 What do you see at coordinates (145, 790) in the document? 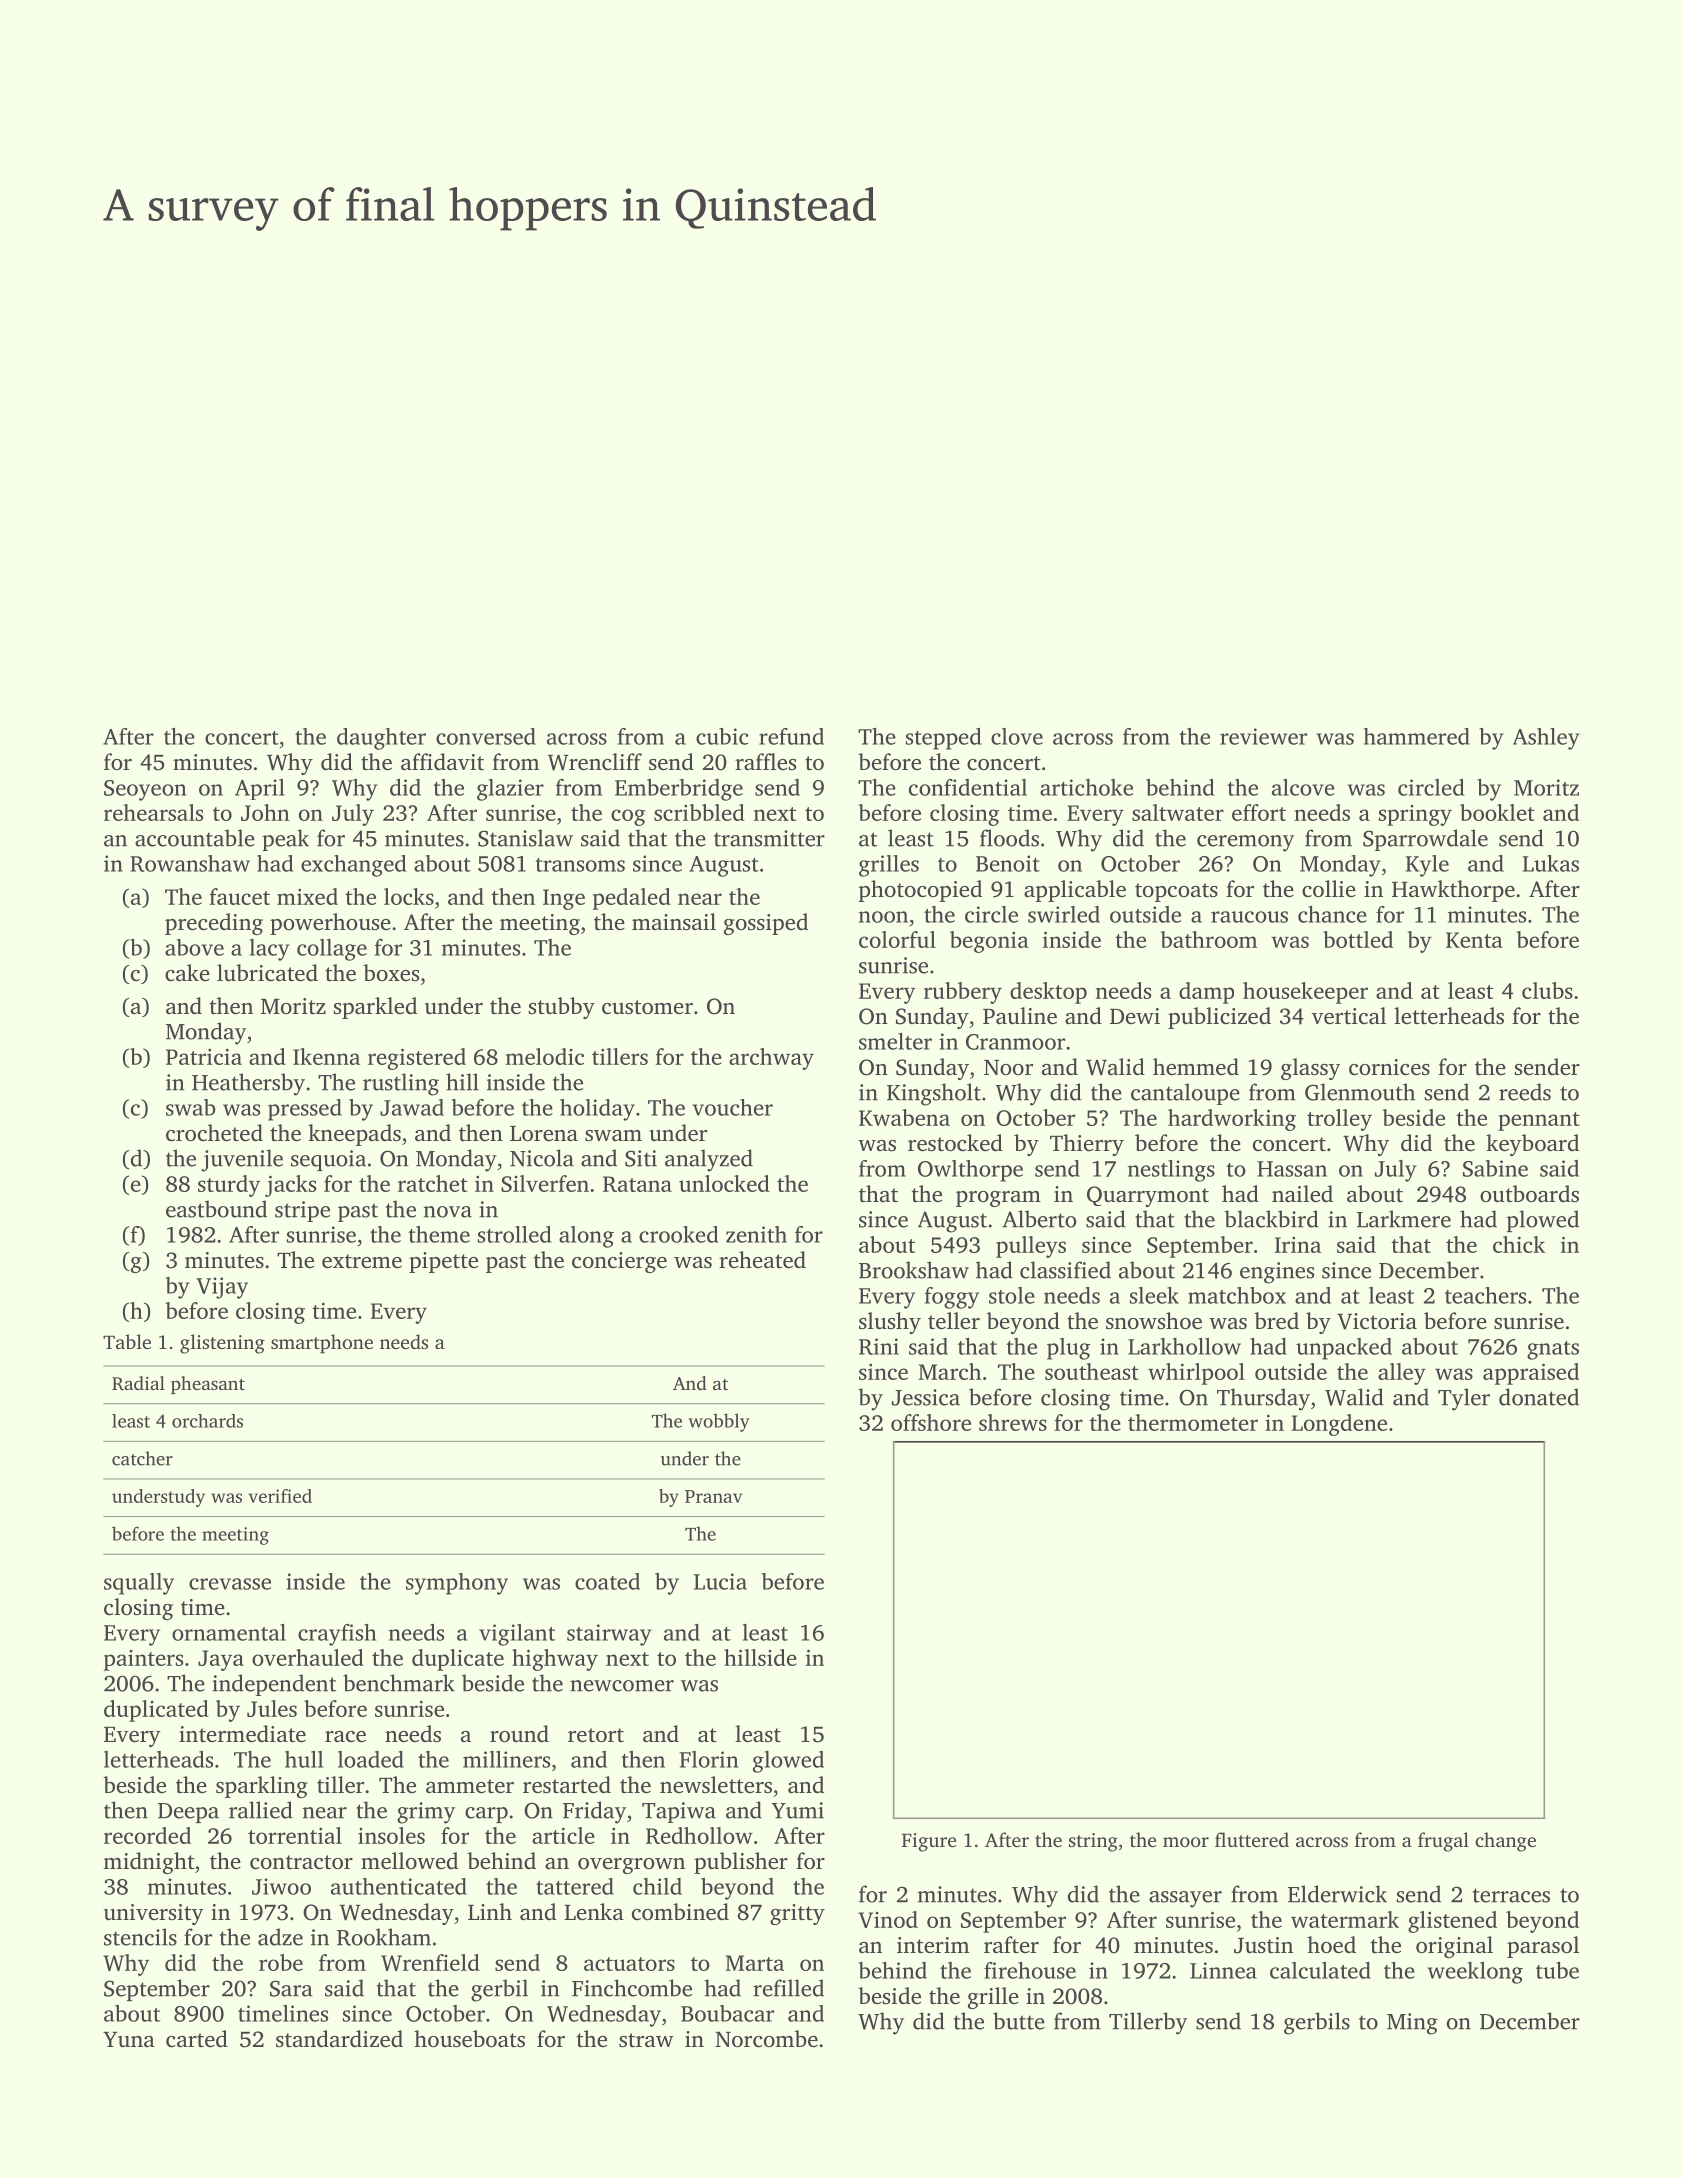
I see `Seoyeon` at bounding box center [145, 790].
